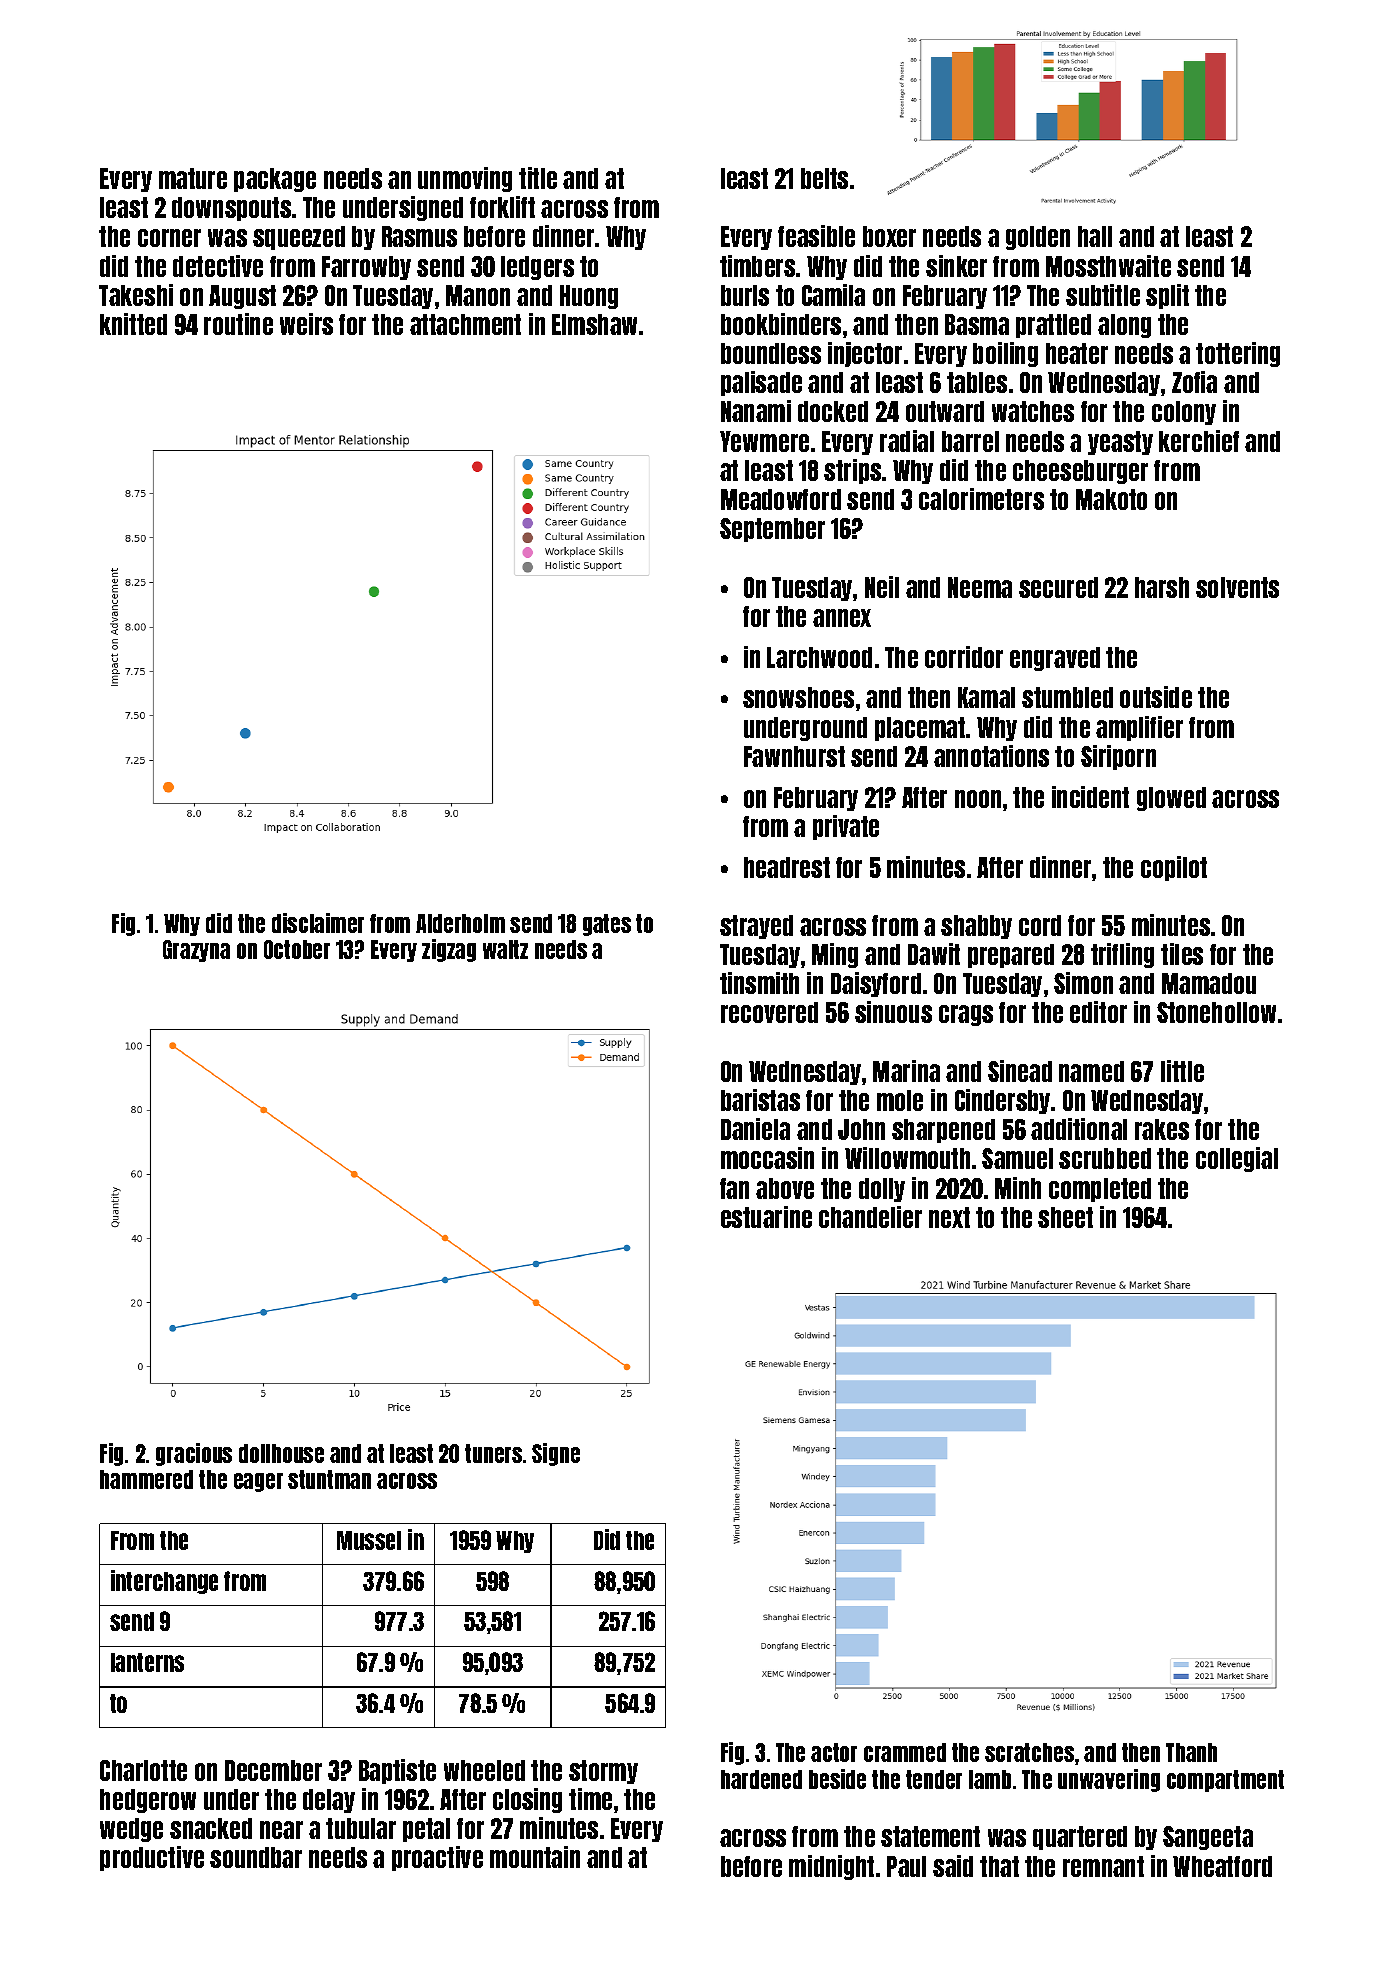 This screenshot has width=1386, height=1969. I want to click on dollhouse, so click(281, 1453).
